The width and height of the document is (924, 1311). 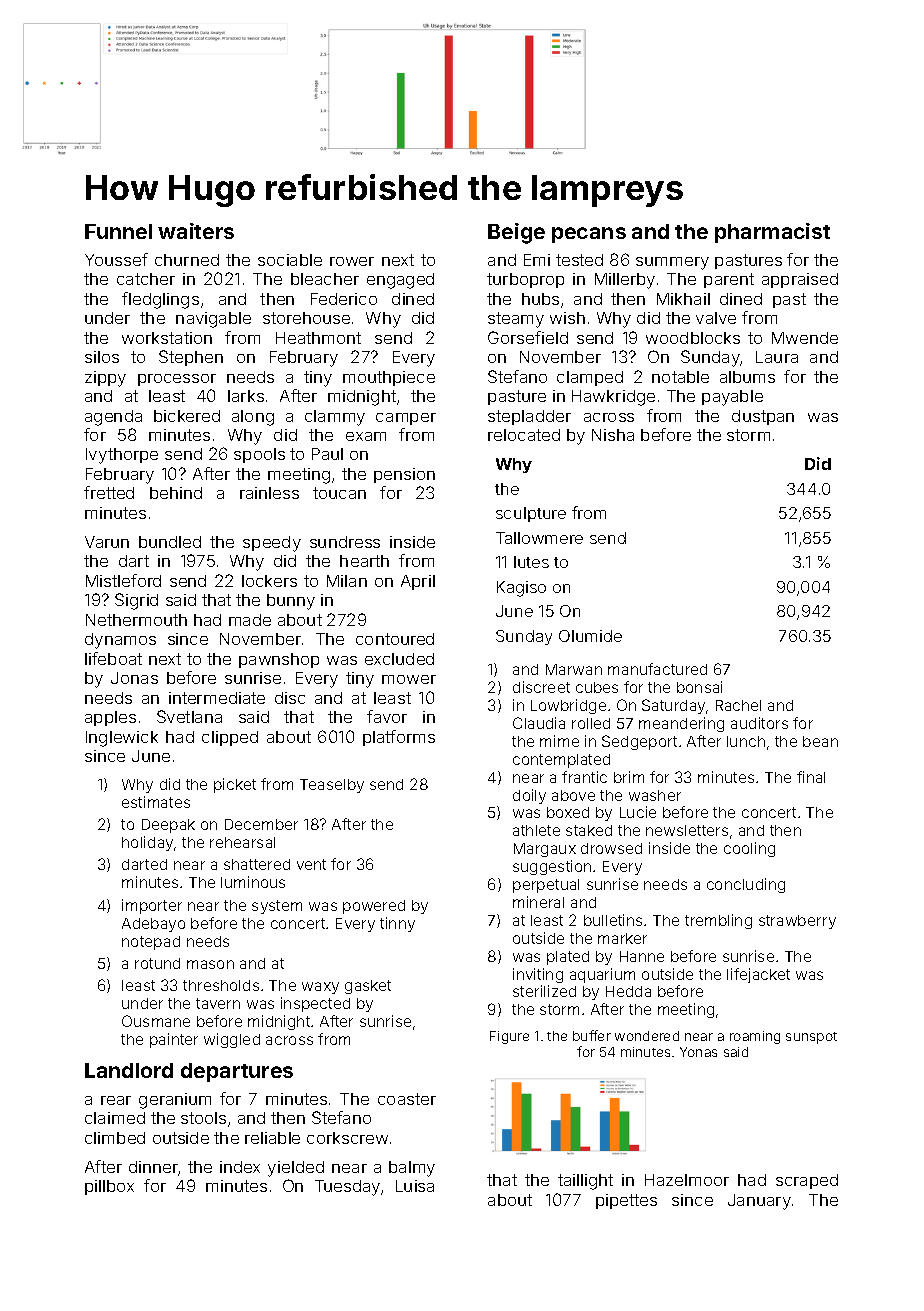 I want to click on estimates, so click(x=156, y=802).
